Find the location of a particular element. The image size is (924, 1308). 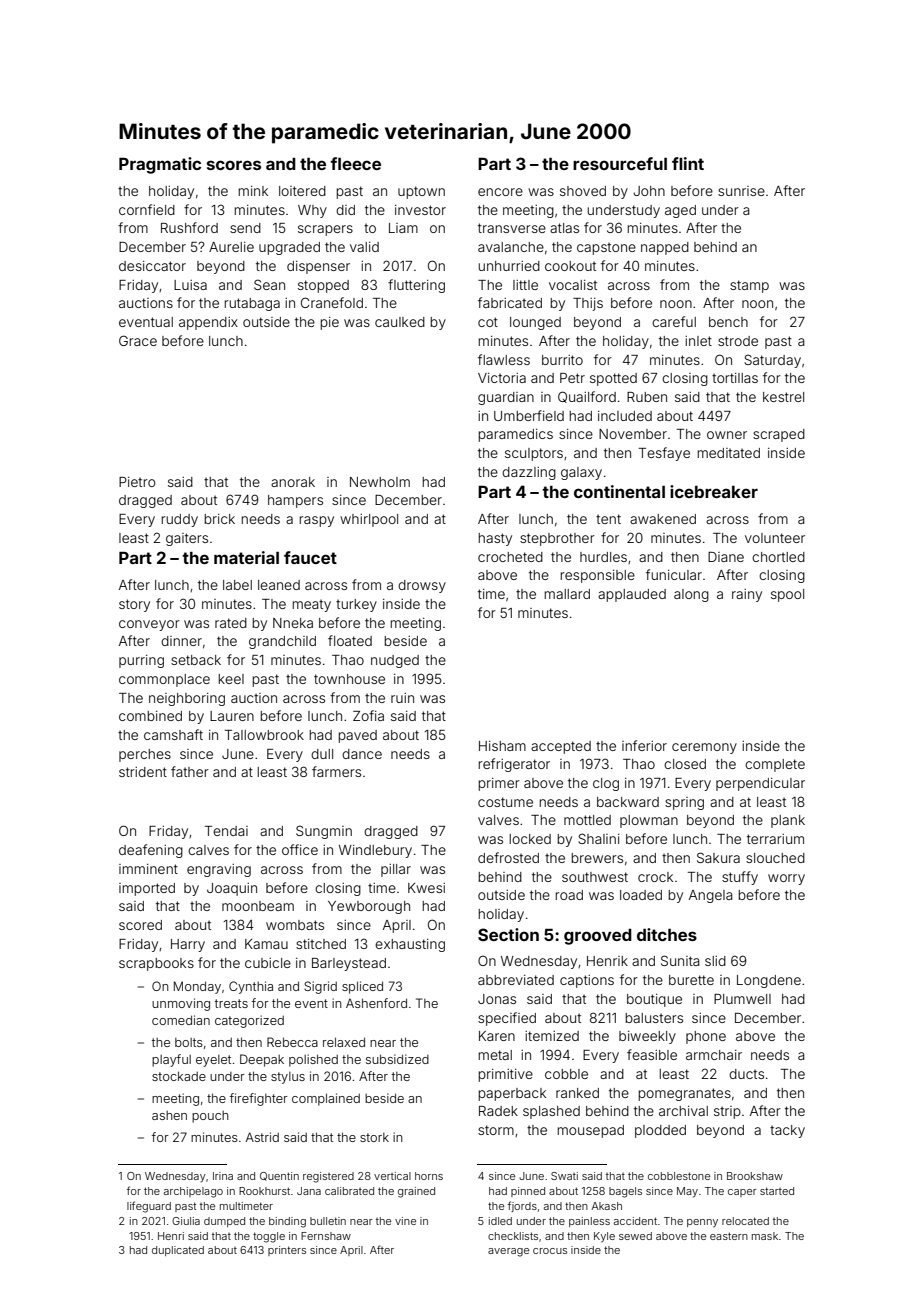

dumped is located at coordinates (224, 1222).
